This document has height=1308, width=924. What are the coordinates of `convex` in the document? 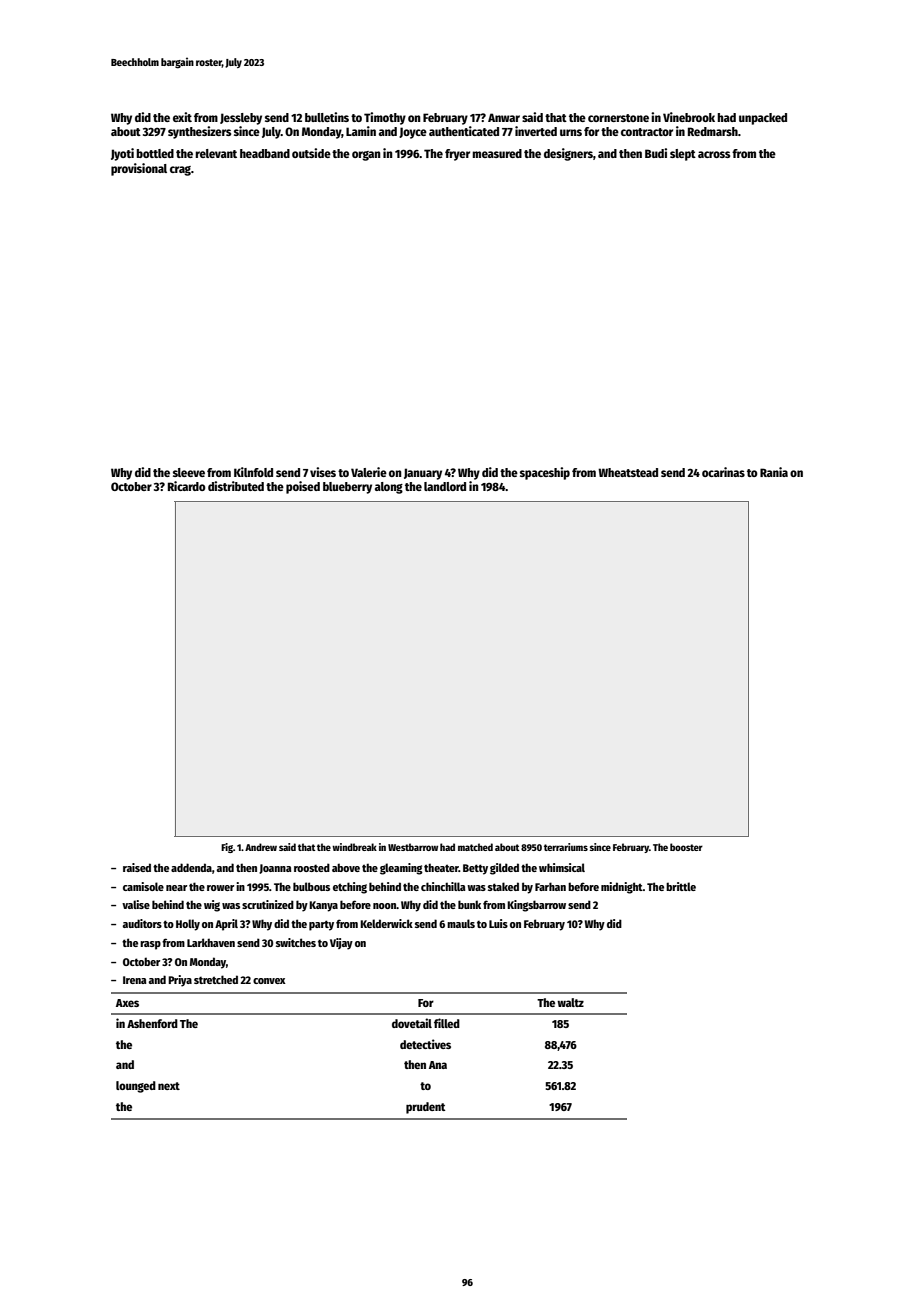 It's located at (269, 981).
